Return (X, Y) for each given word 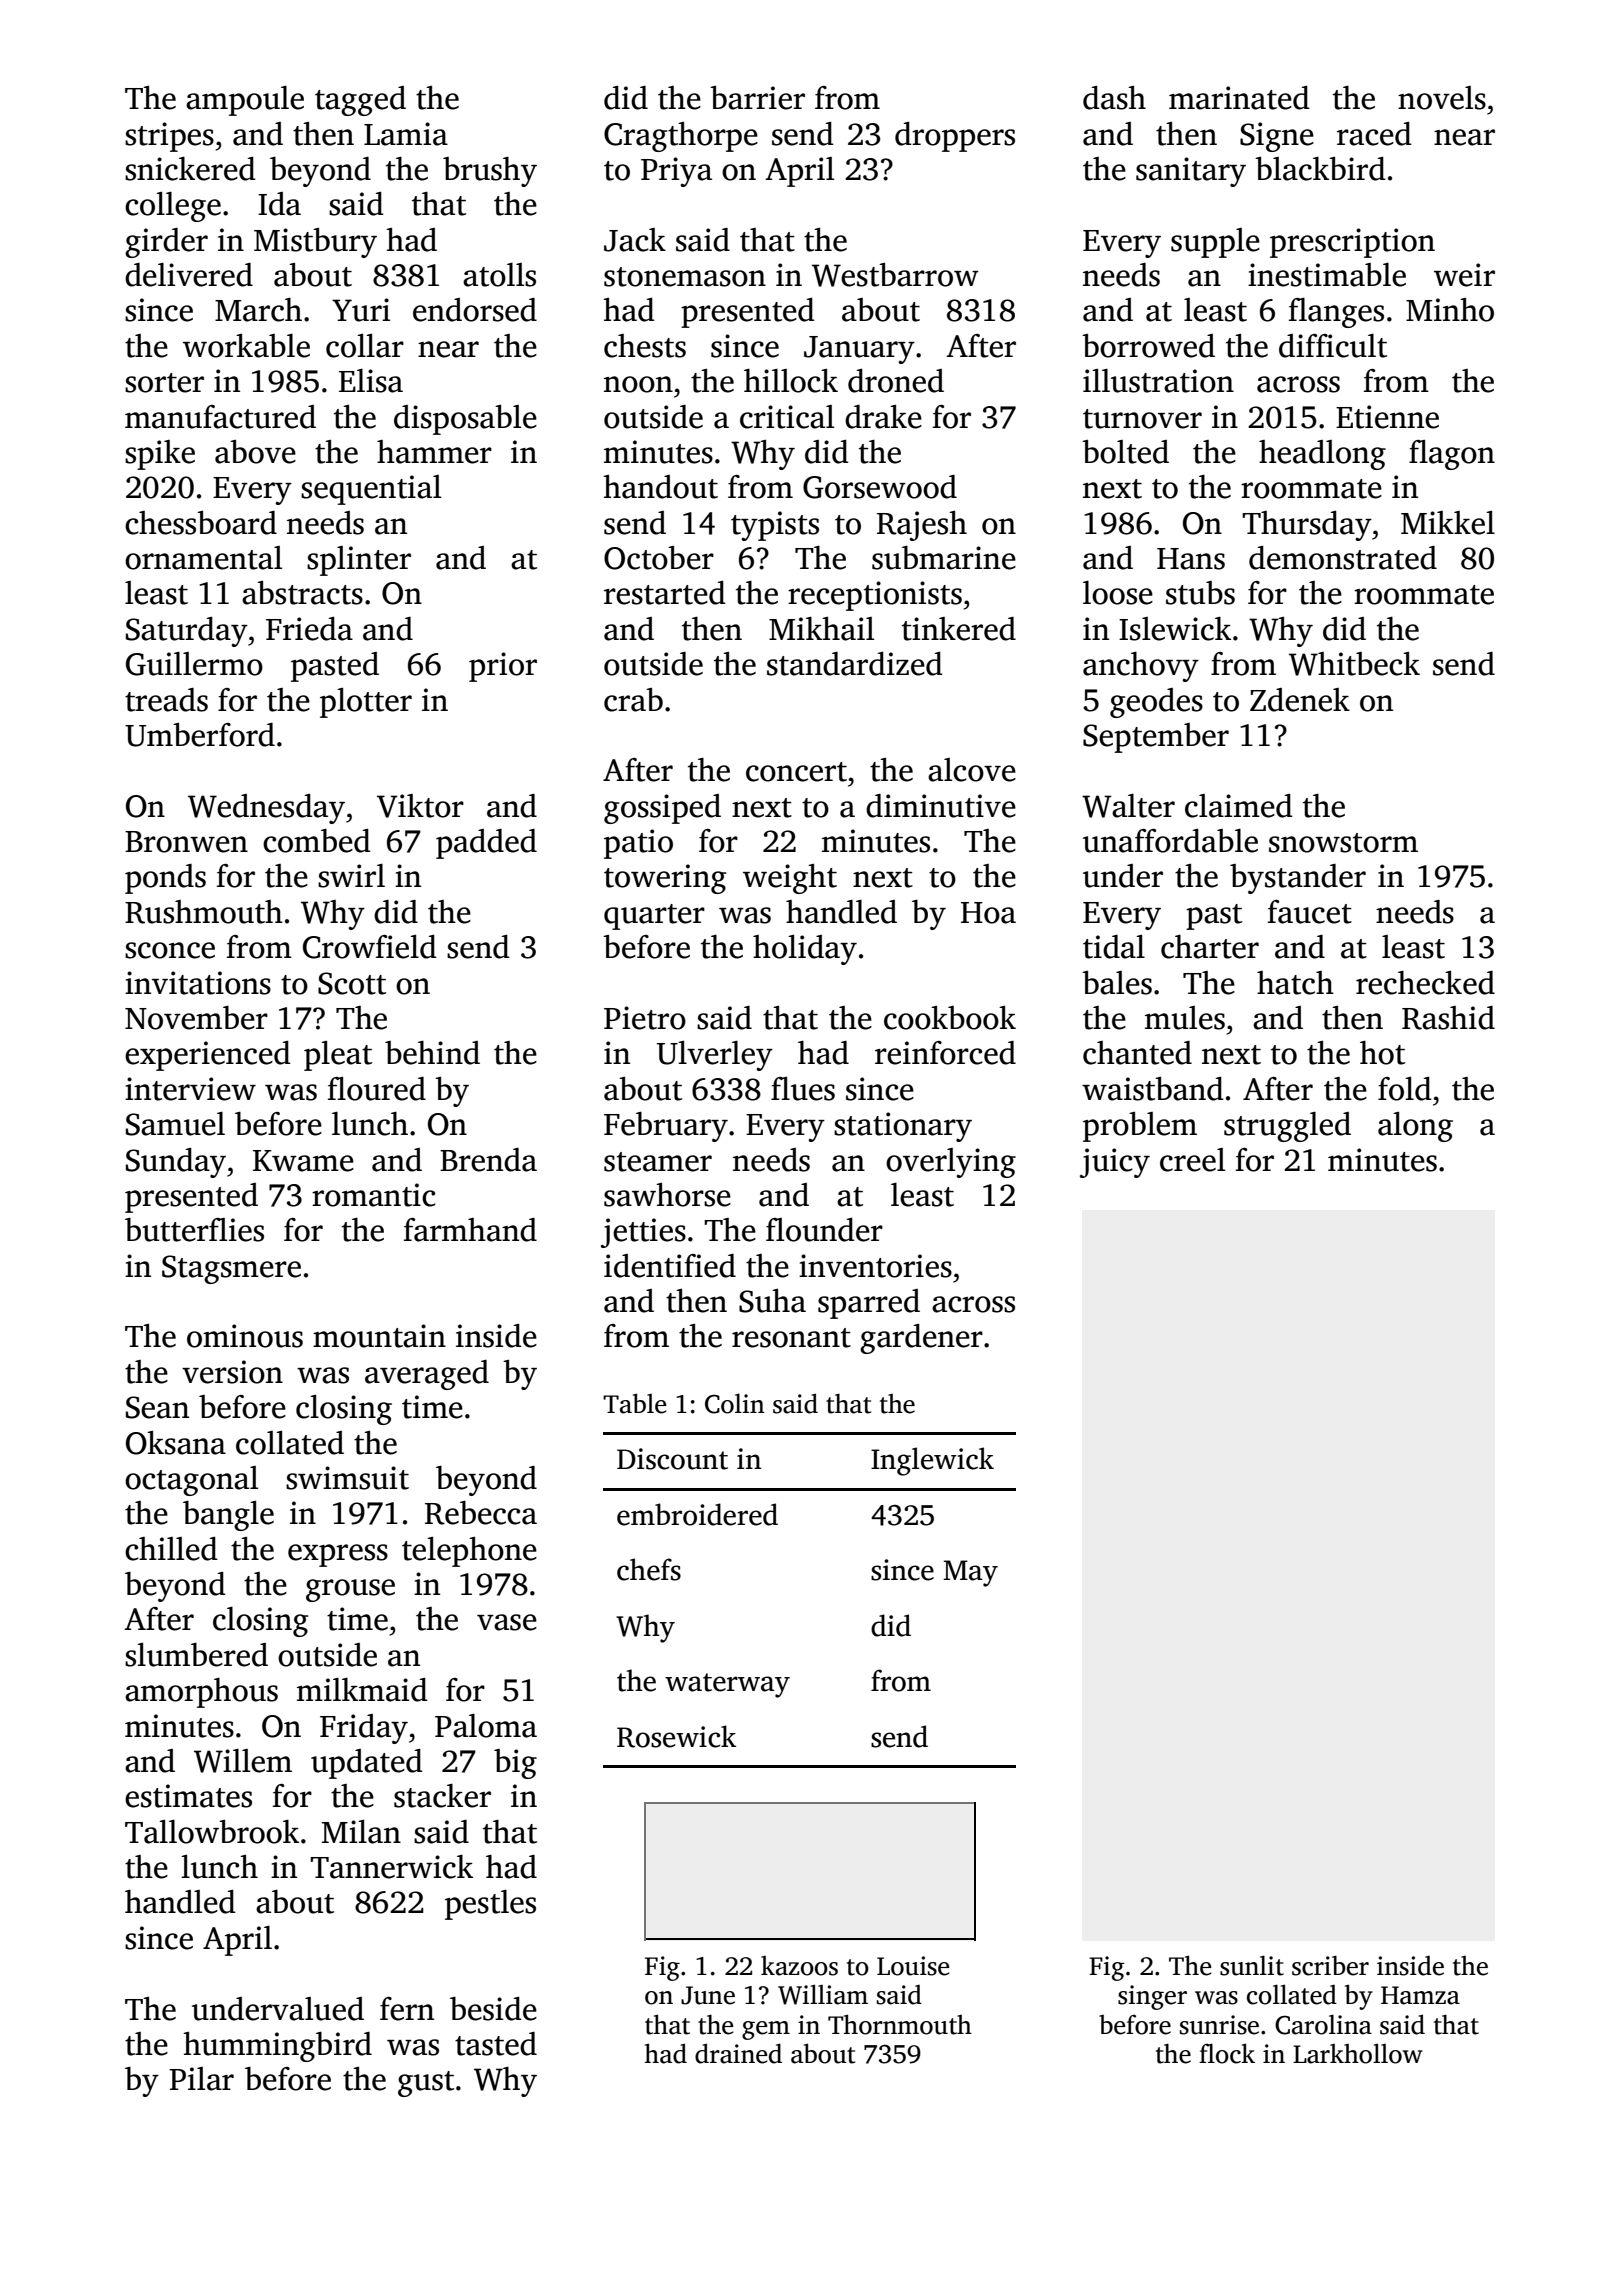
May (970, 1573)
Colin (735, 1403)
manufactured (220, 417)
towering (665, 879)
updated (367, 1764)
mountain (379, 1336)
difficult (1333, 346)
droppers (955, 137)
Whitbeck (1354, 664)
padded (486, 844)
